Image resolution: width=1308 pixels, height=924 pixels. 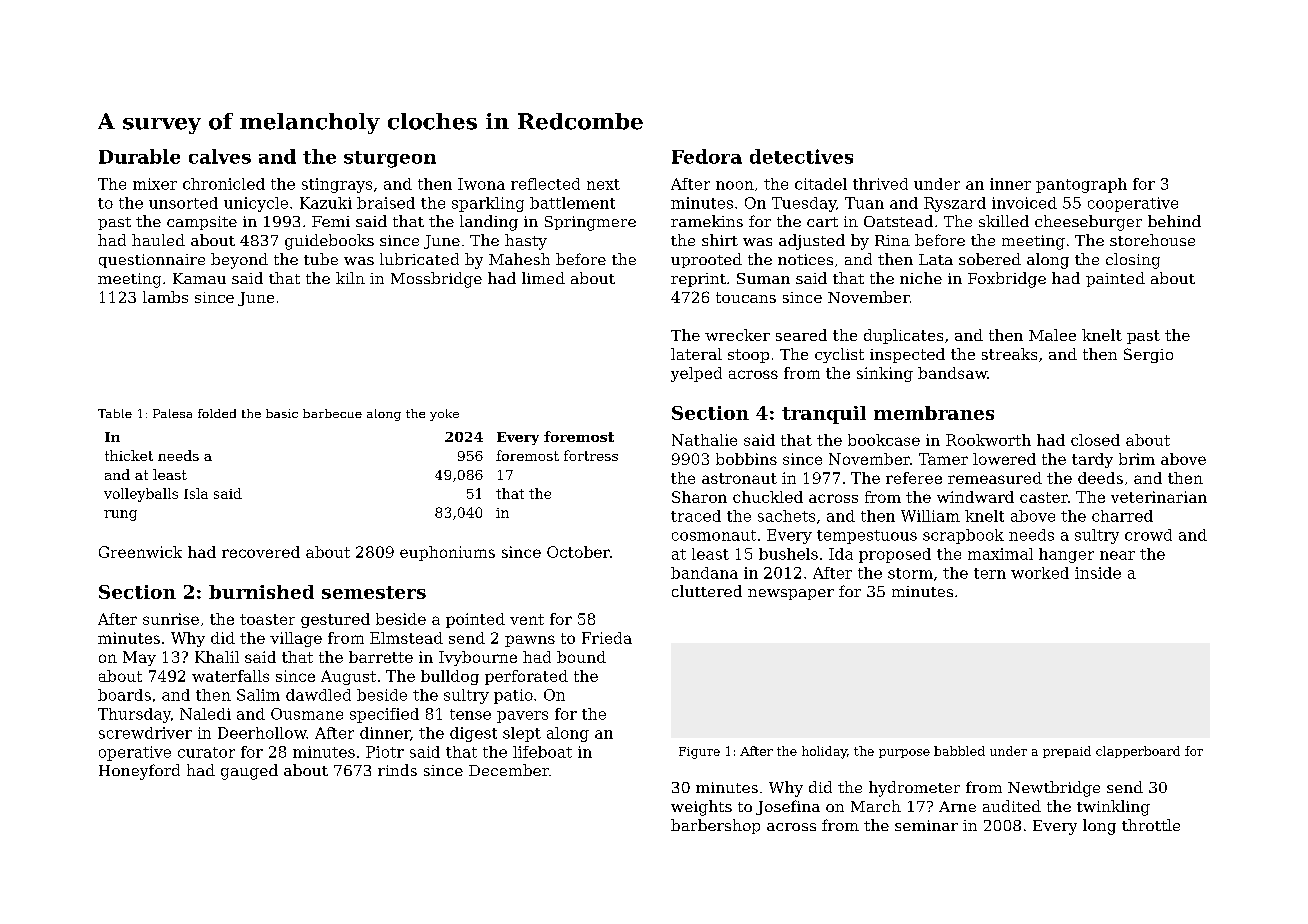 What do you see at coordinates (447, 553) in the screenshot?
I see `euphoniums` at bounding box center [447, 553].
